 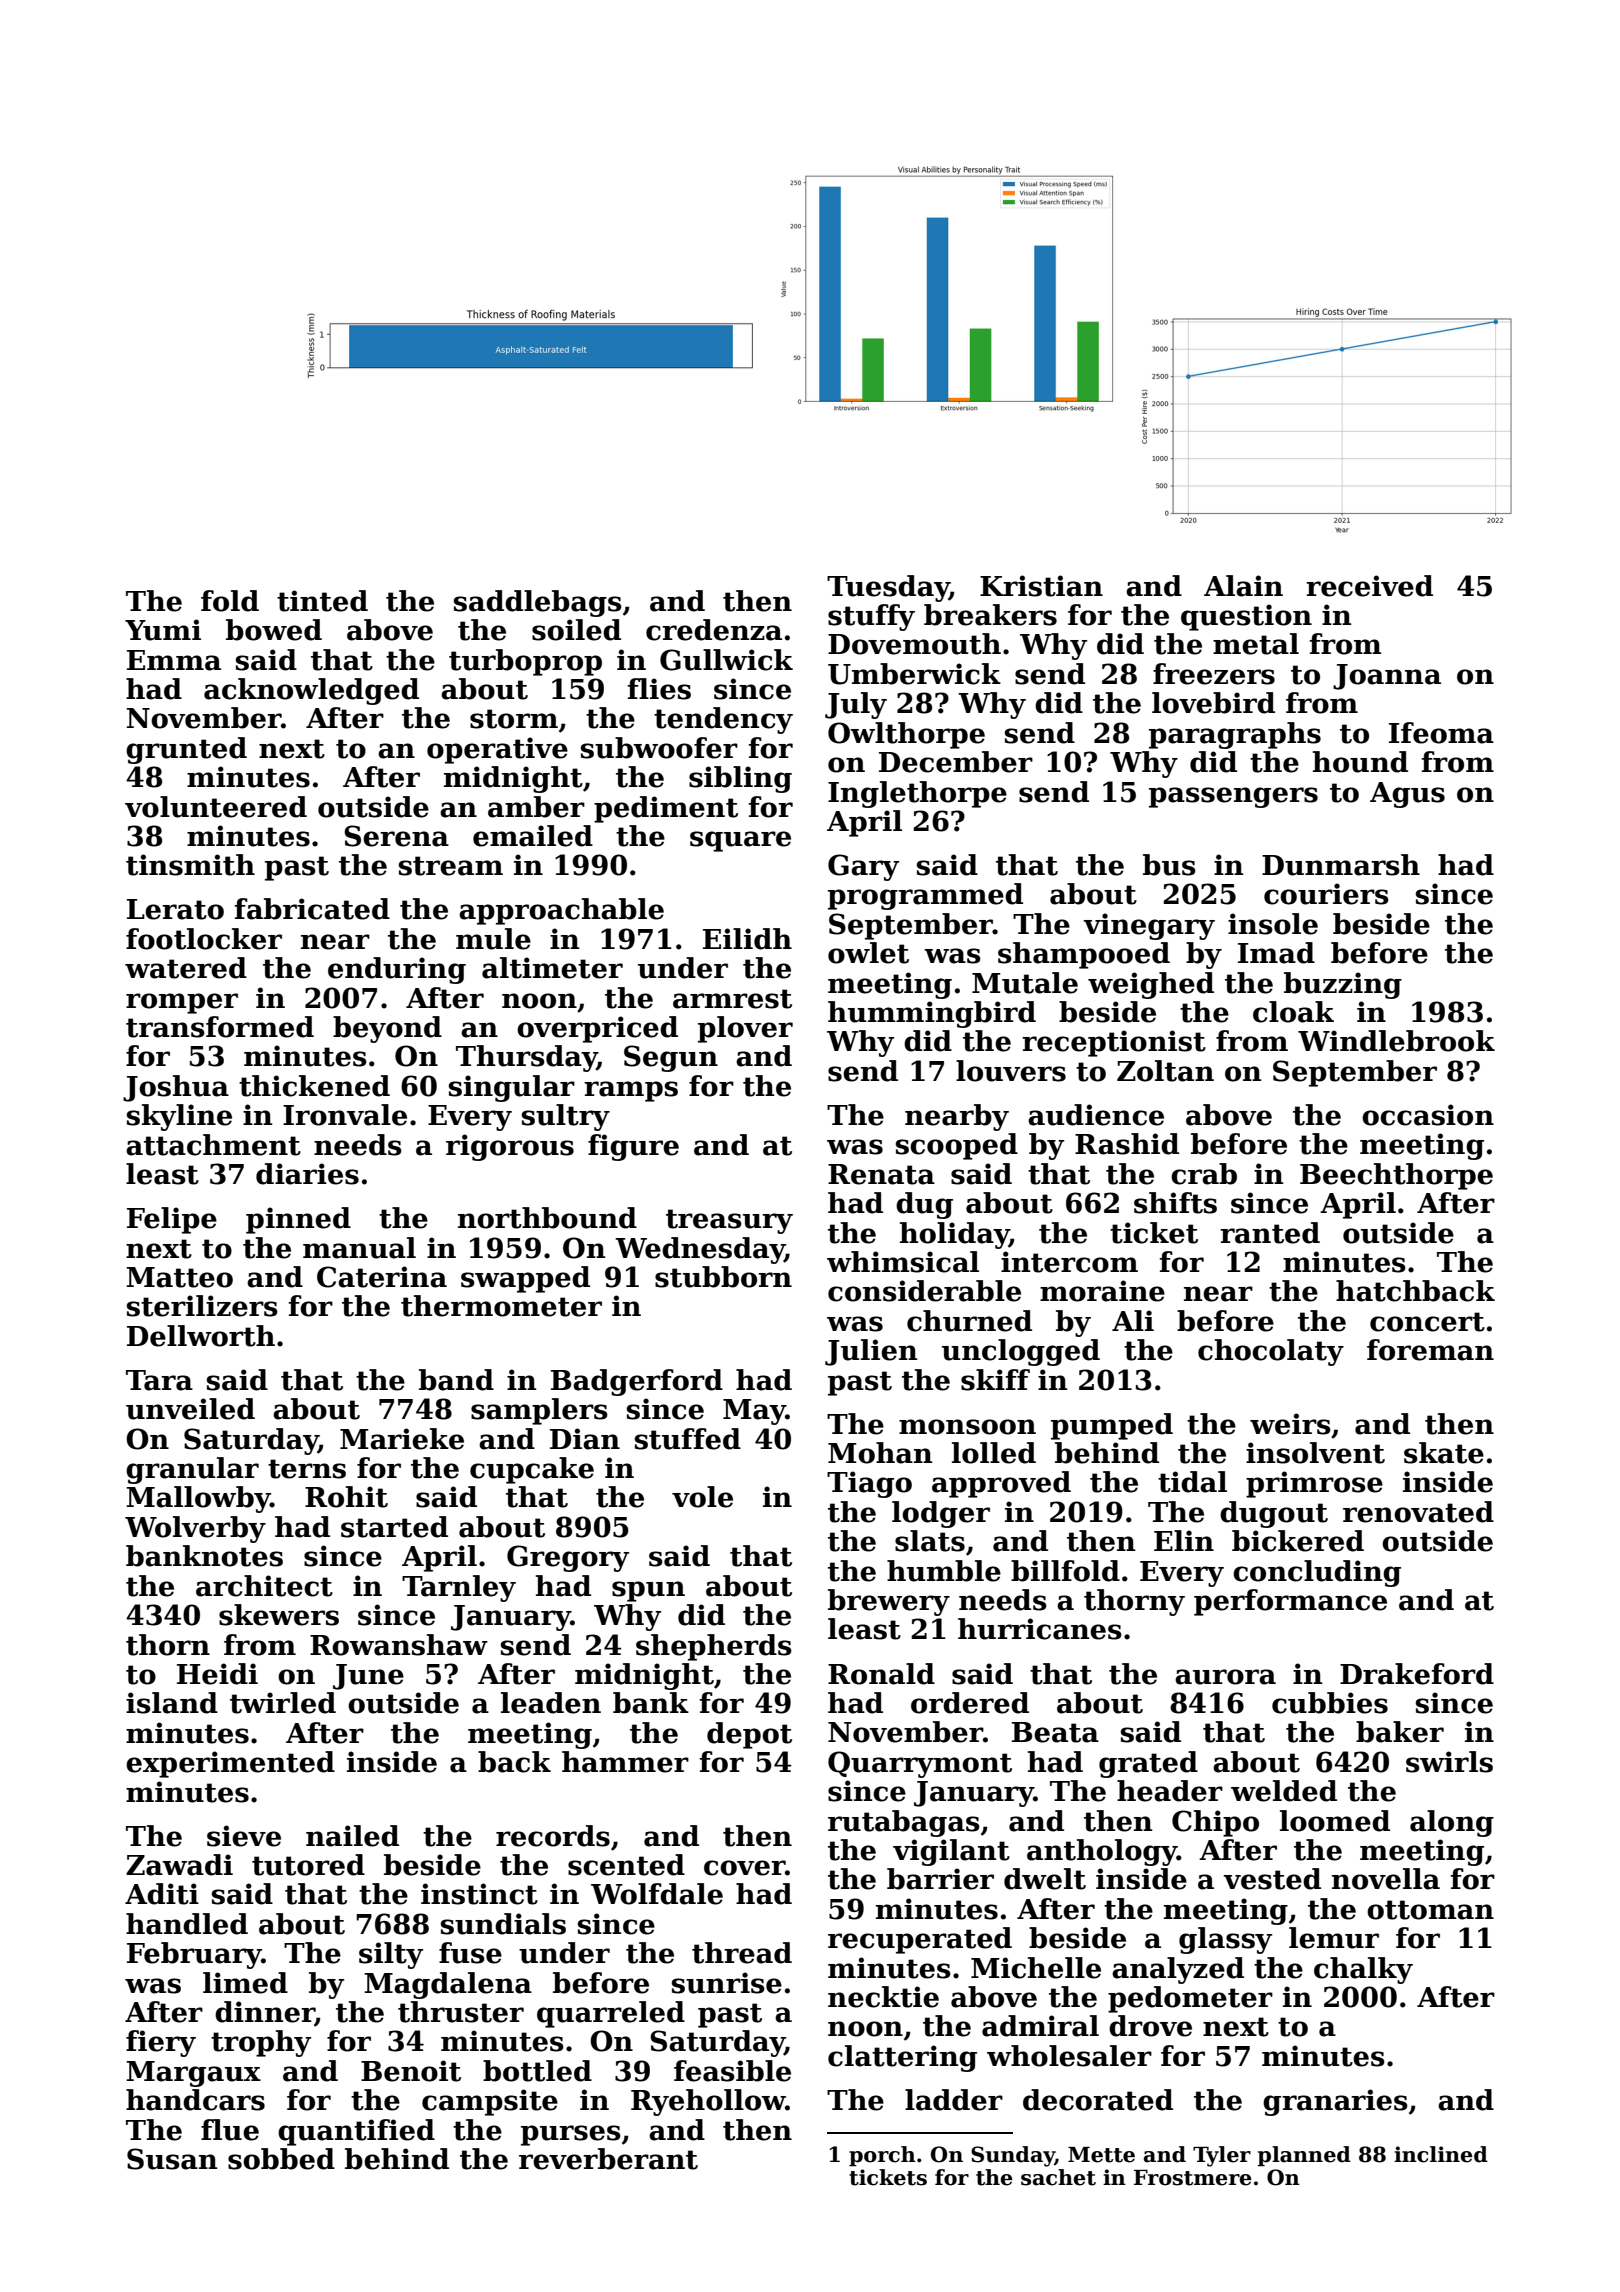 I want to click on Wolverby, so click(x=195, y=1529).
